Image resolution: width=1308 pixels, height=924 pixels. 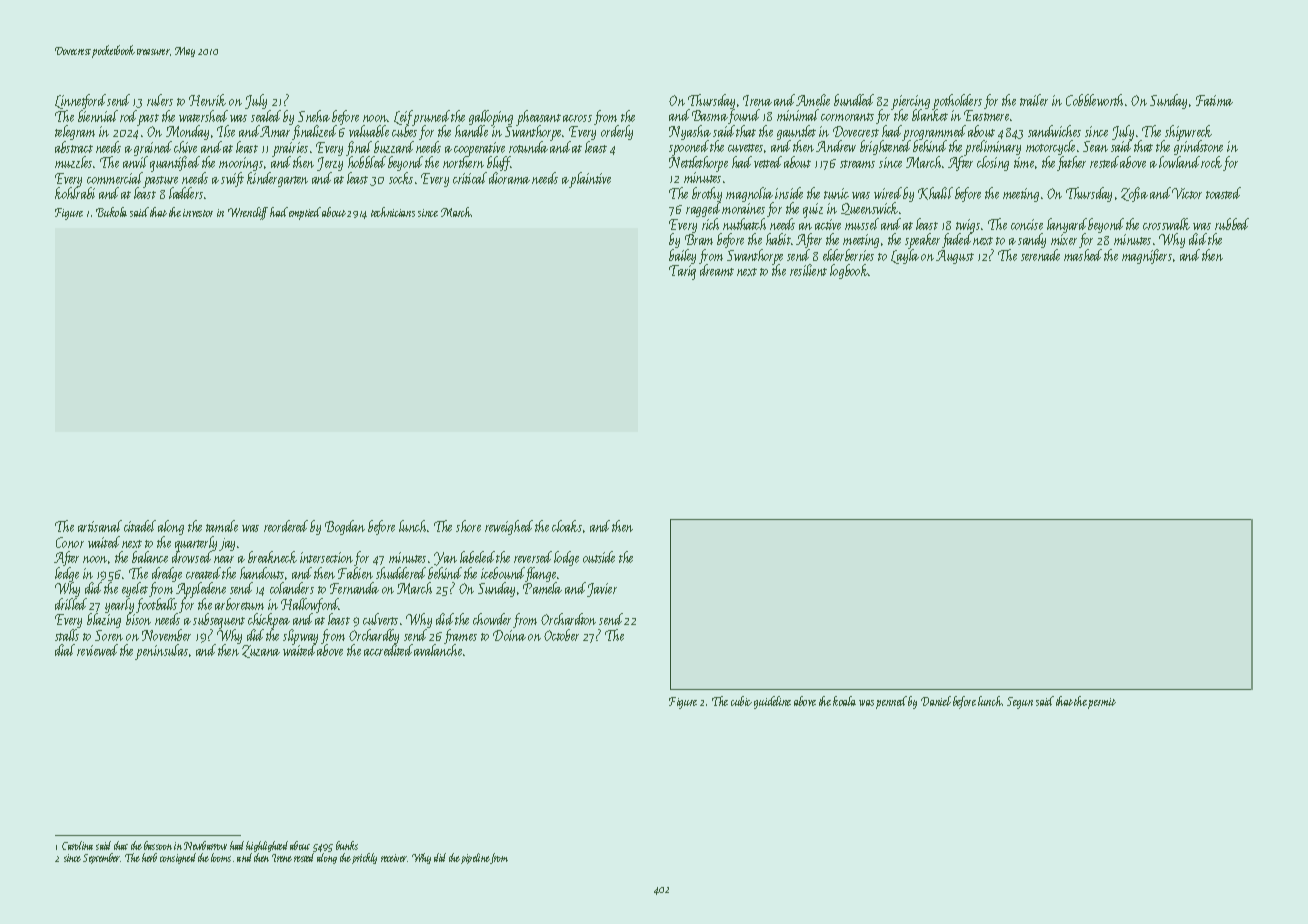 I want to click on pipeline, so click(x=475, y=858).
